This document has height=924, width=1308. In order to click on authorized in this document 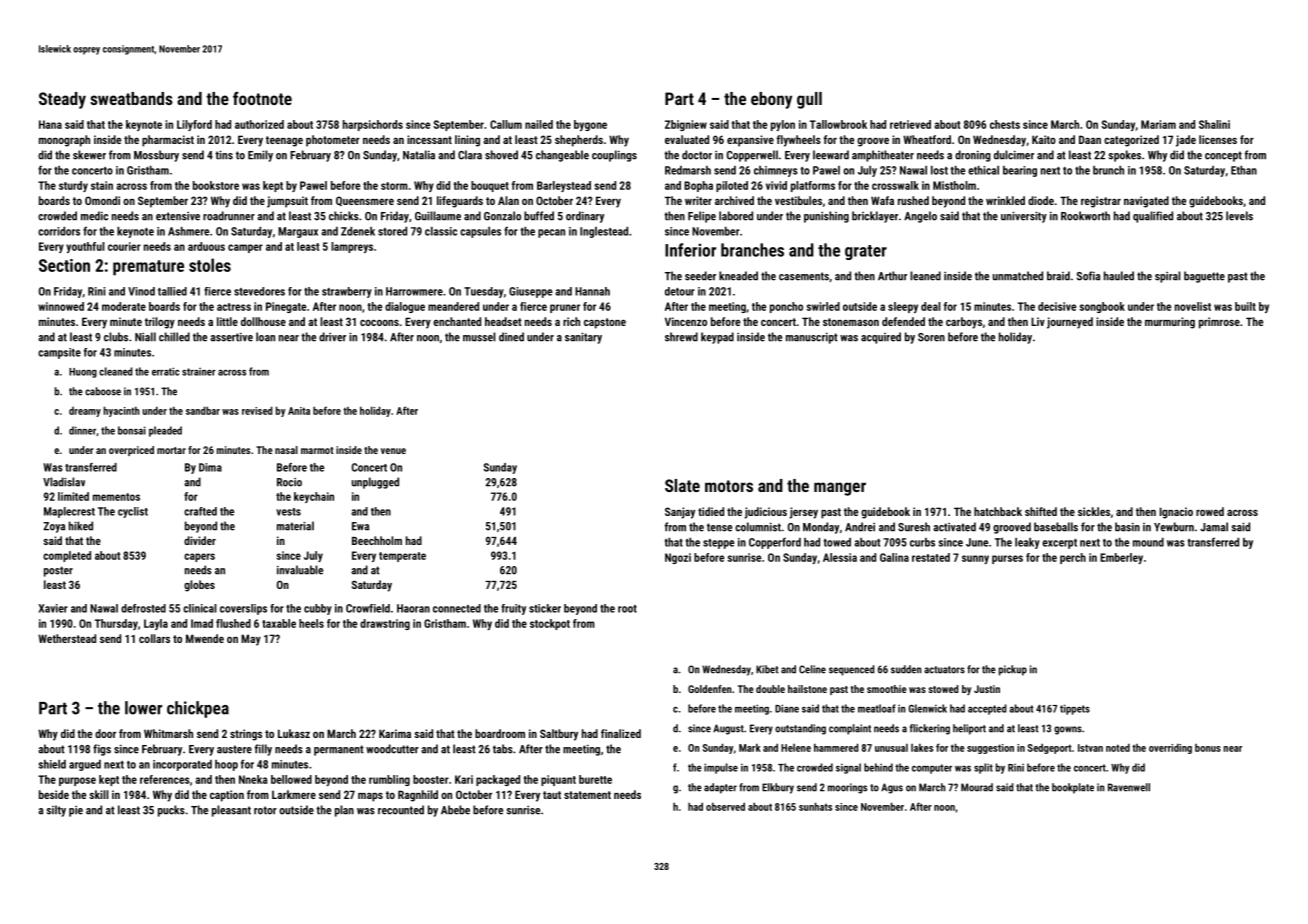, I will do `click(259, 124)`.
